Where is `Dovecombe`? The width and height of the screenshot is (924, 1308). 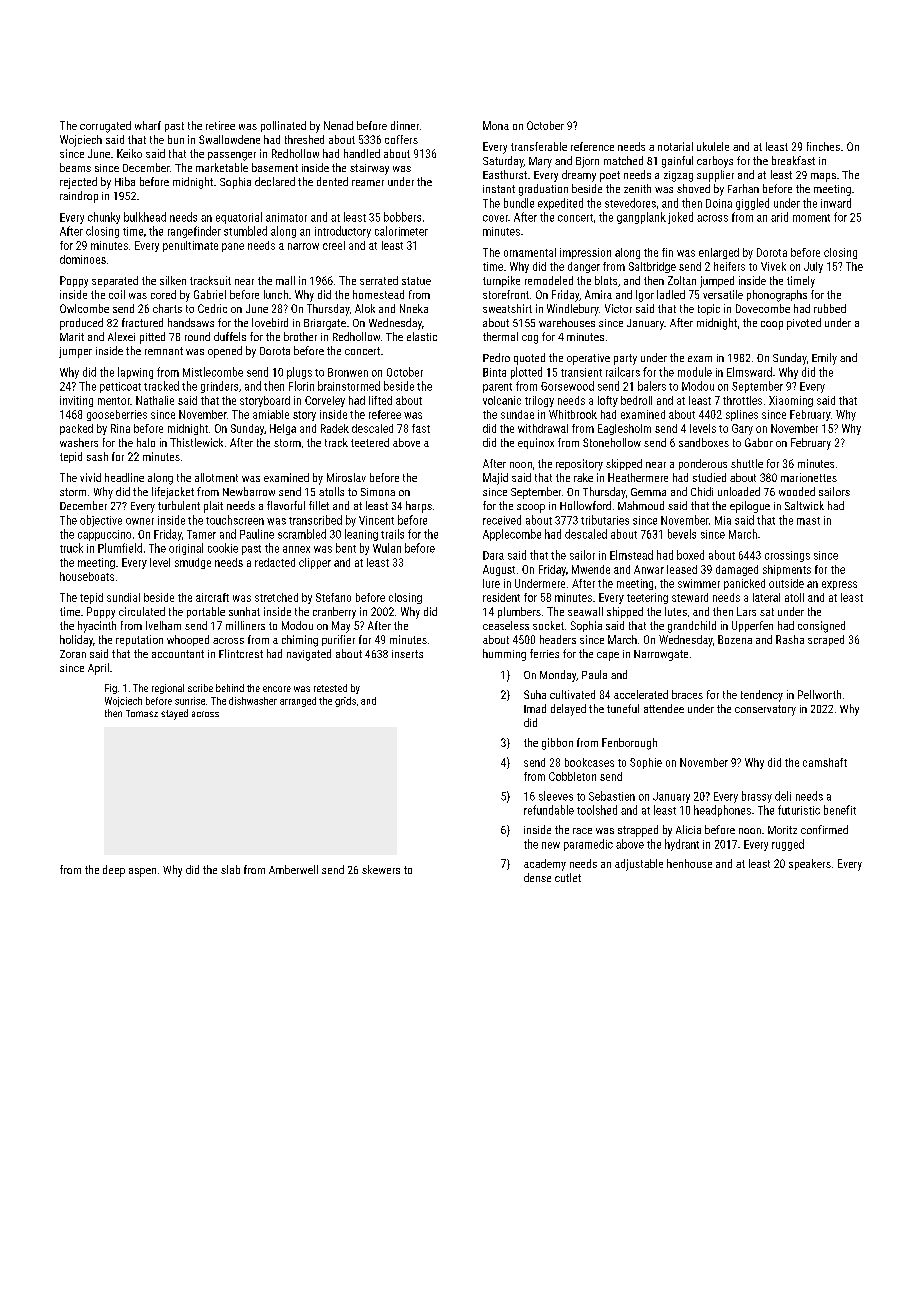
Dovecombe is located at coordinates (763, 308).
